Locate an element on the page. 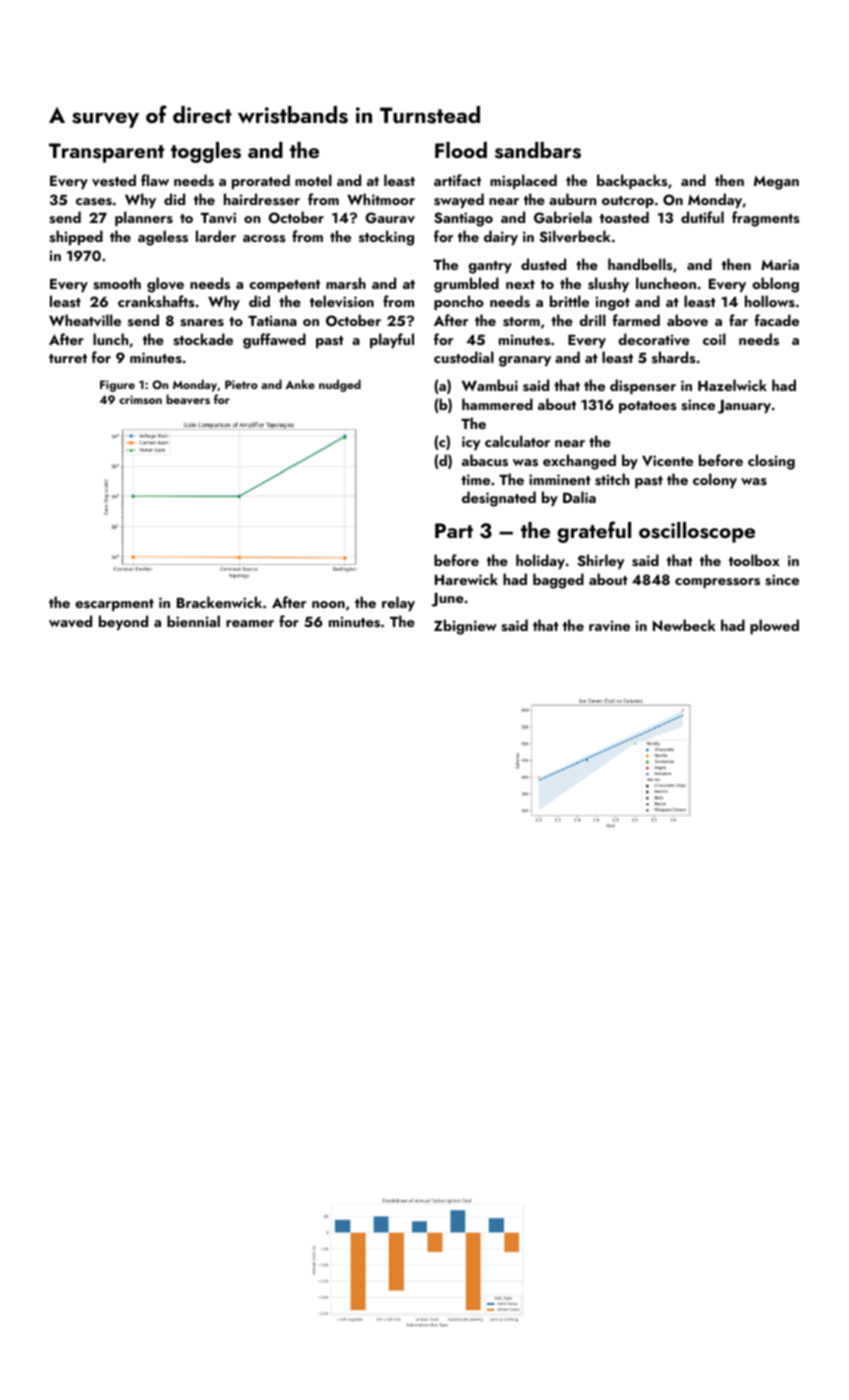  time is located at coordinates (475, 479).
